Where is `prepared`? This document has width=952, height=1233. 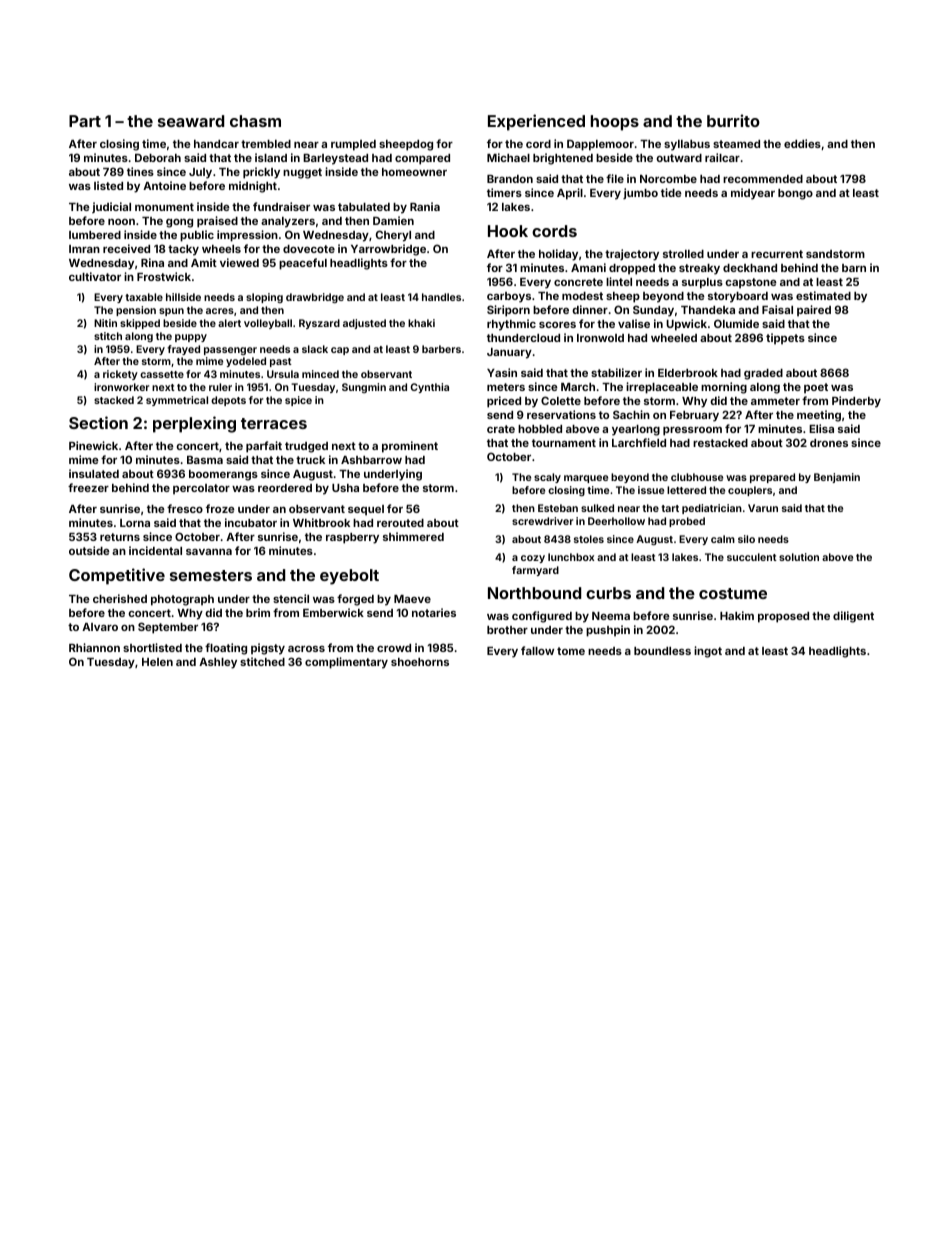 prepared is located at coordinates (772, 478).
